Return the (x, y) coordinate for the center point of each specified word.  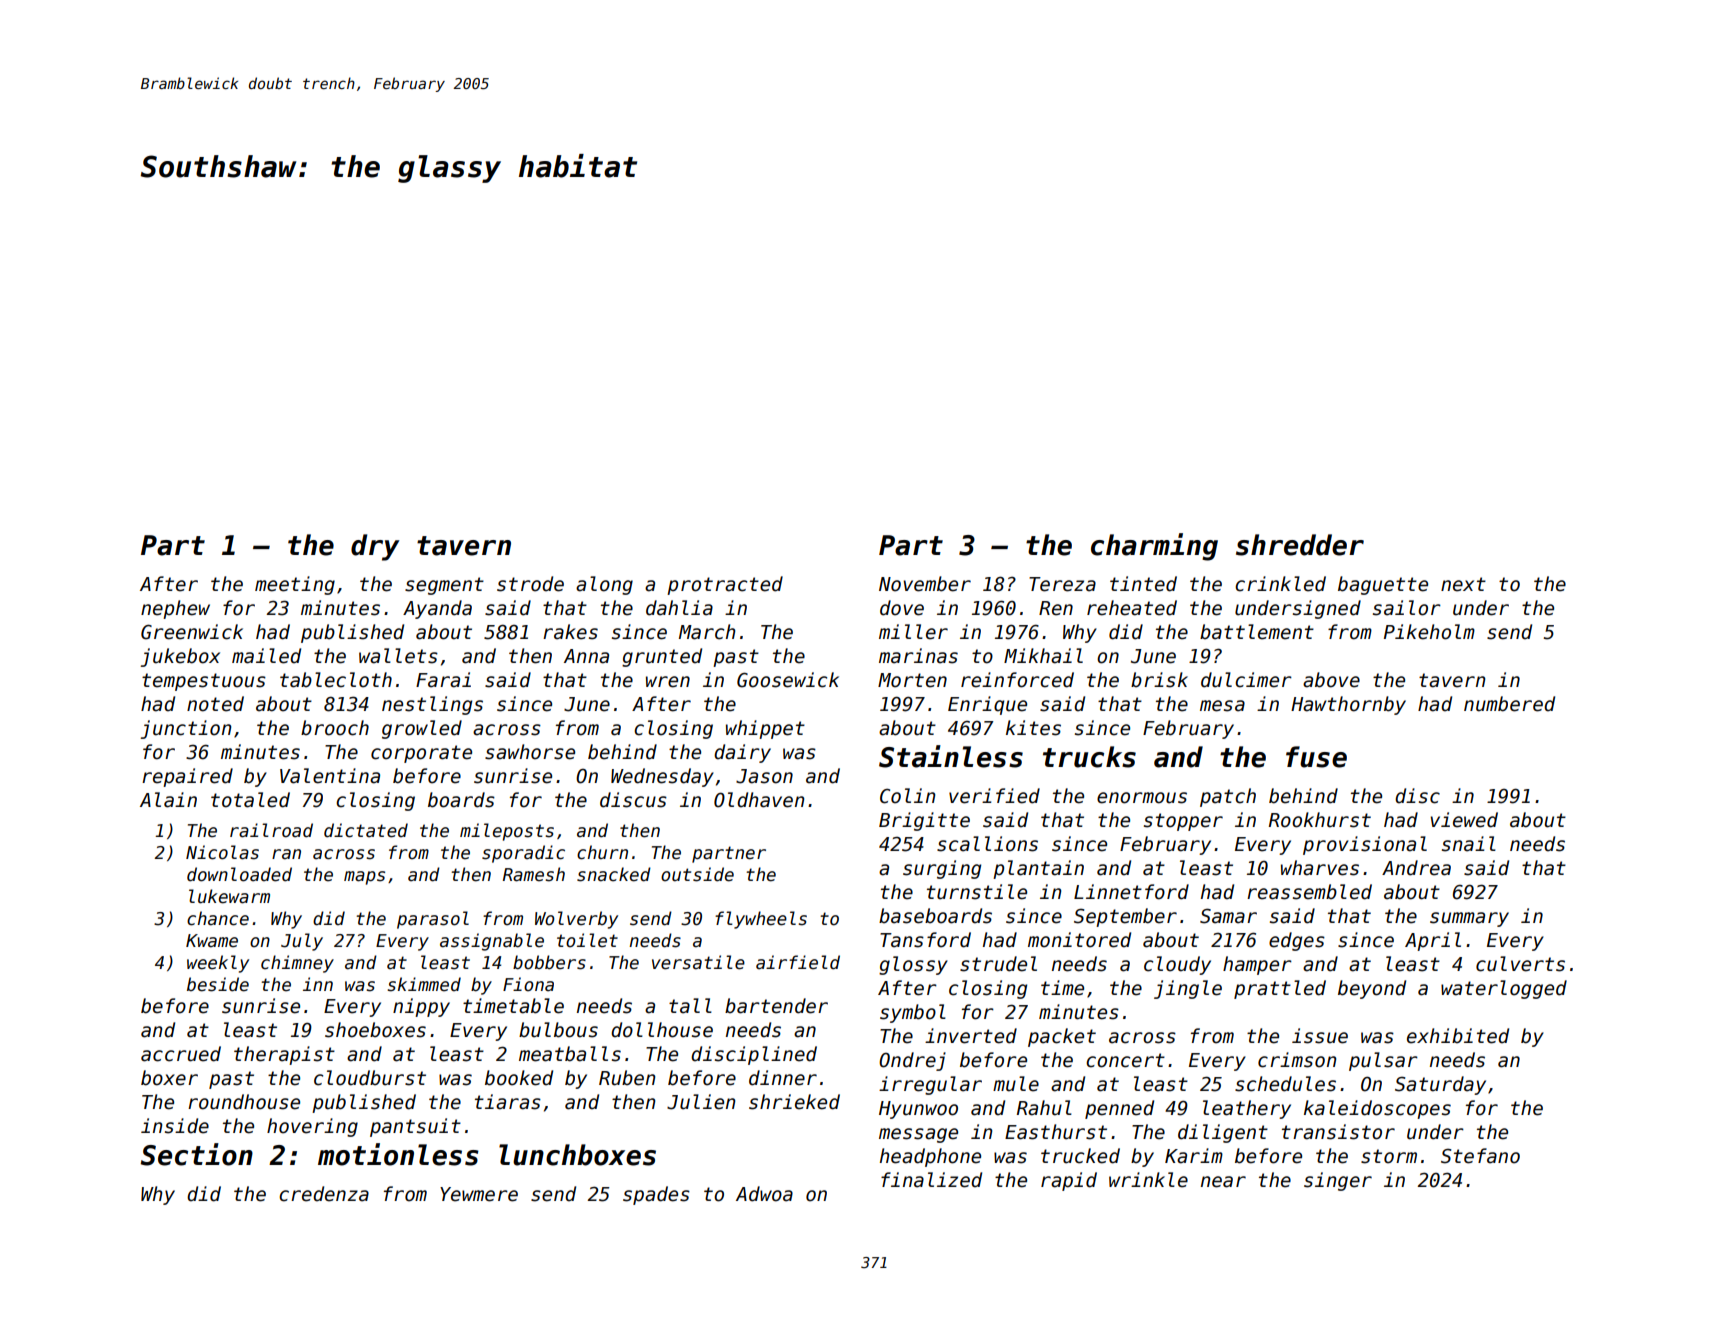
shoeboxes (375, 1030)
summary (1469, 919)
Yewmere (479, 1194)
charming (1154, 547)
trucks (1089, 757)
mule (1016, 1084)
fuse (1316, 757)
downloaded (239, 874)
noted (215, 704)
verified (994, 796)
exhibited (1458, 1036)
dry (375, 547)
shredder (1300, 545)
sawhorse (530, 752)
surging (942, 869)
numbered (1509, 704)
